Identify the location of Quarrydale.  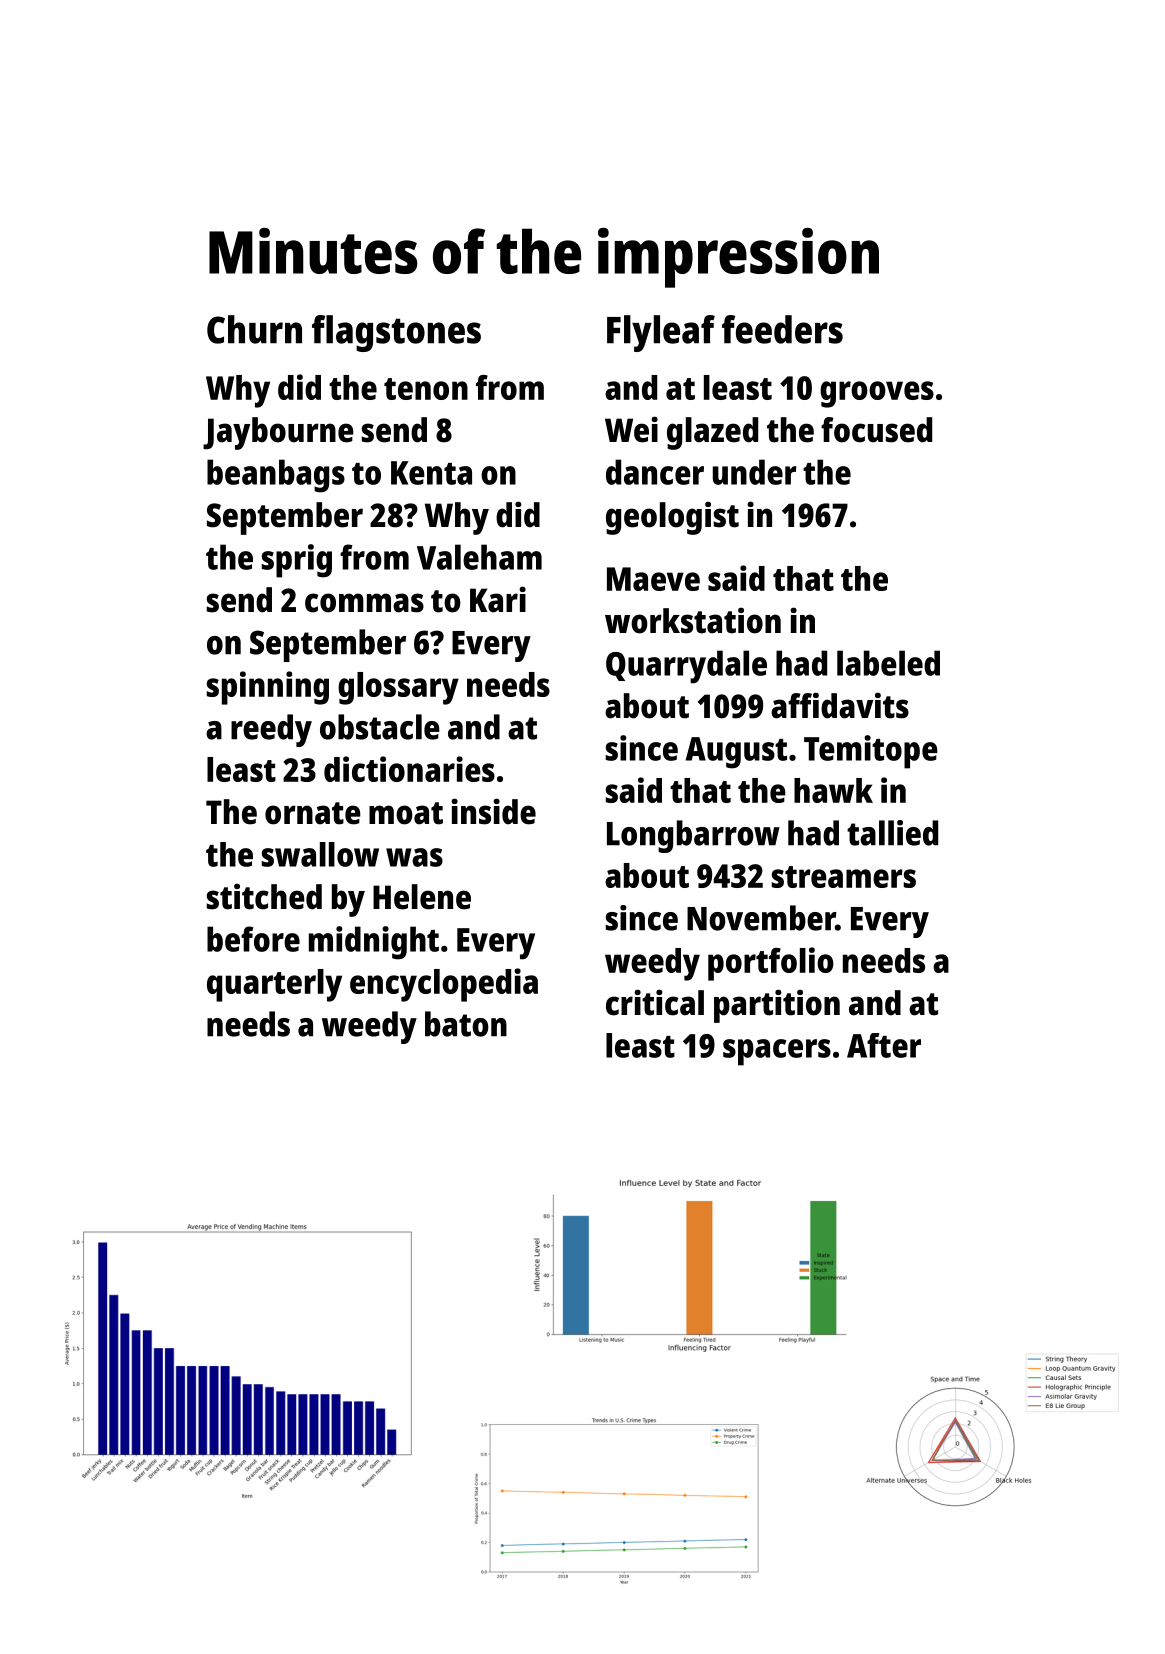
(686, 667).
